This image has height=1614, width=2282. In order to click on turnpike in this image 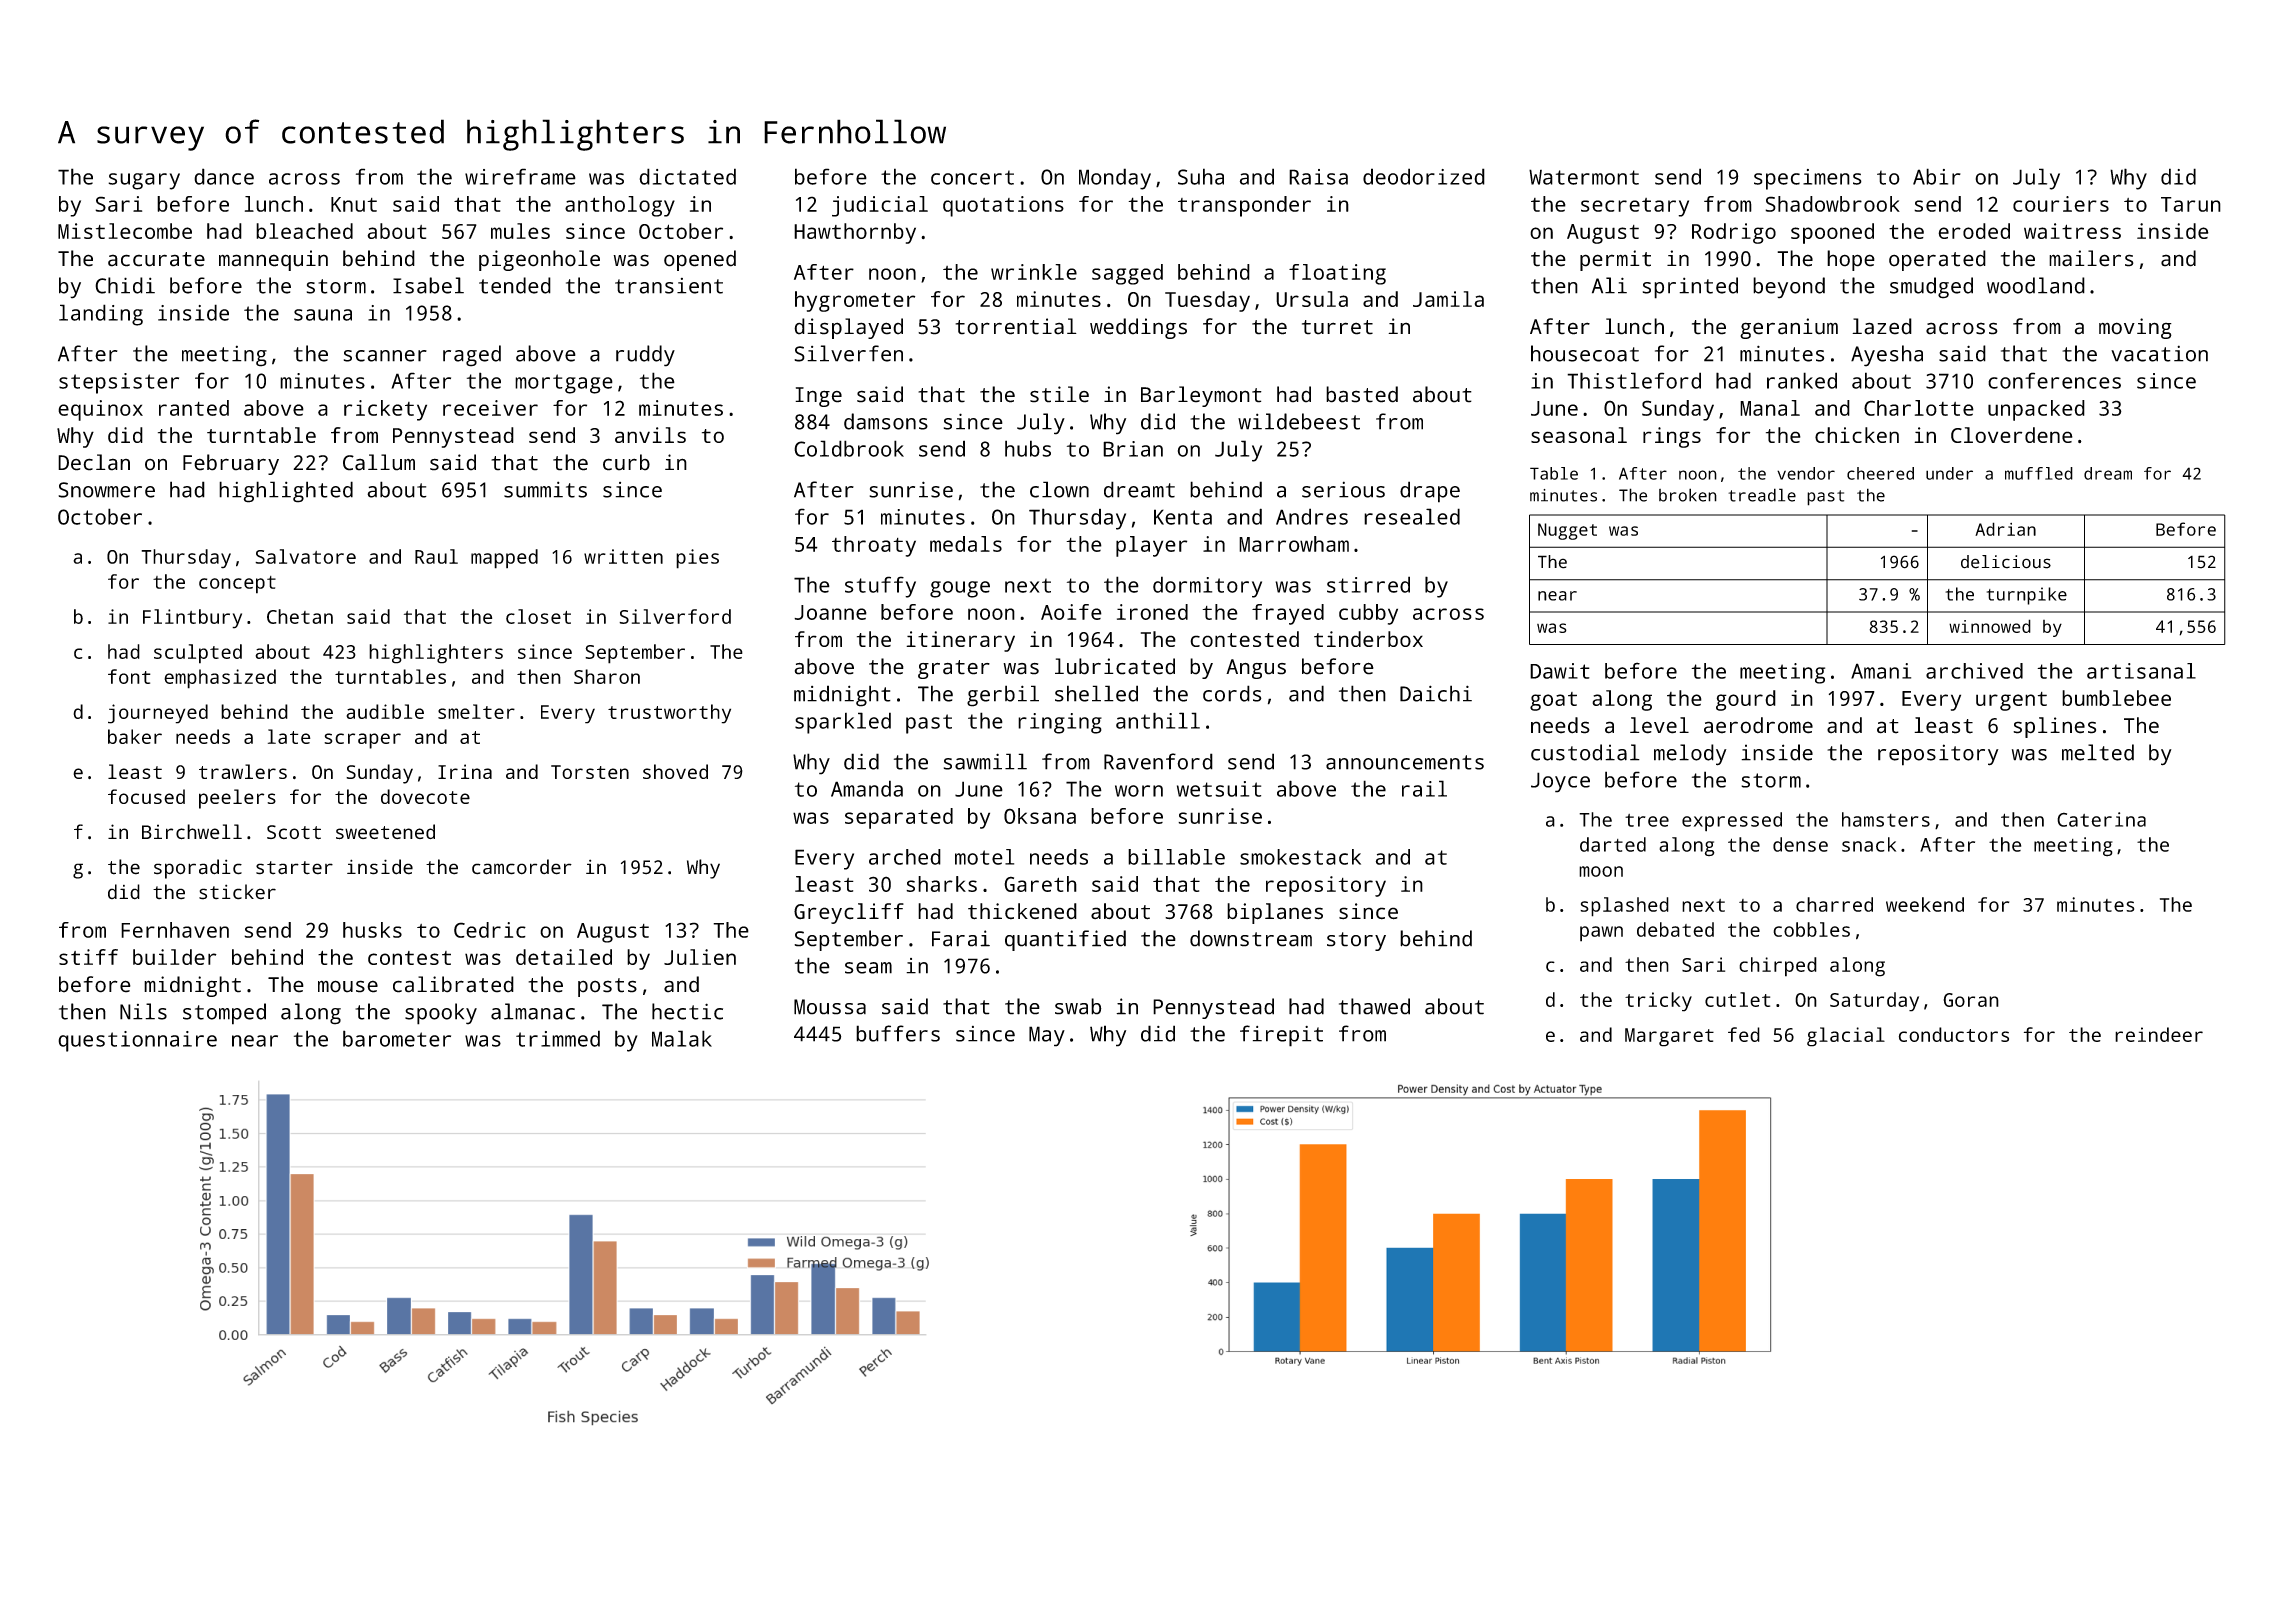, I will do `click(2027, 596)`.
